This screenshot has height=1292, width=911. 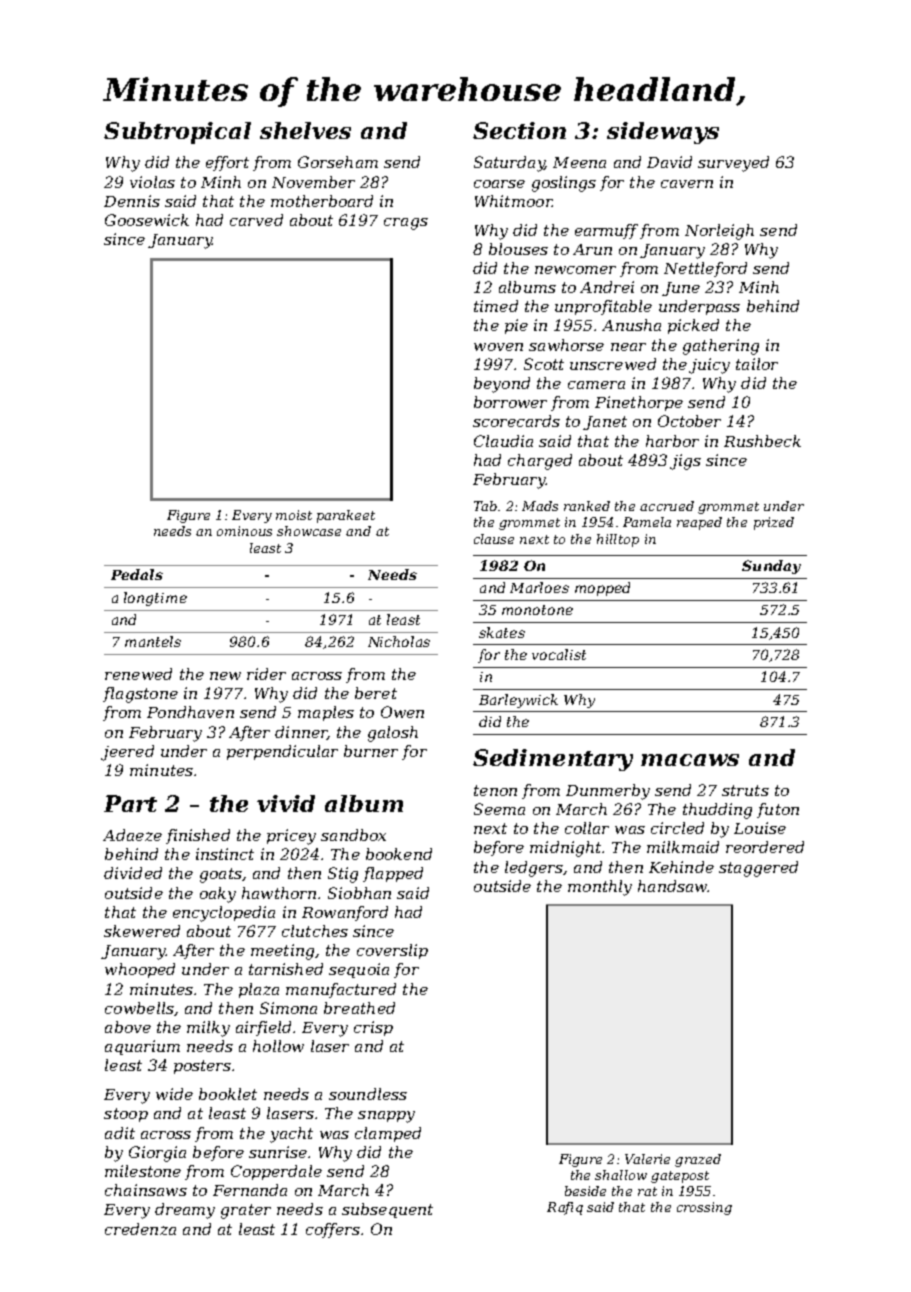 I want to click on stoop, so click(x=126, y=1115).
